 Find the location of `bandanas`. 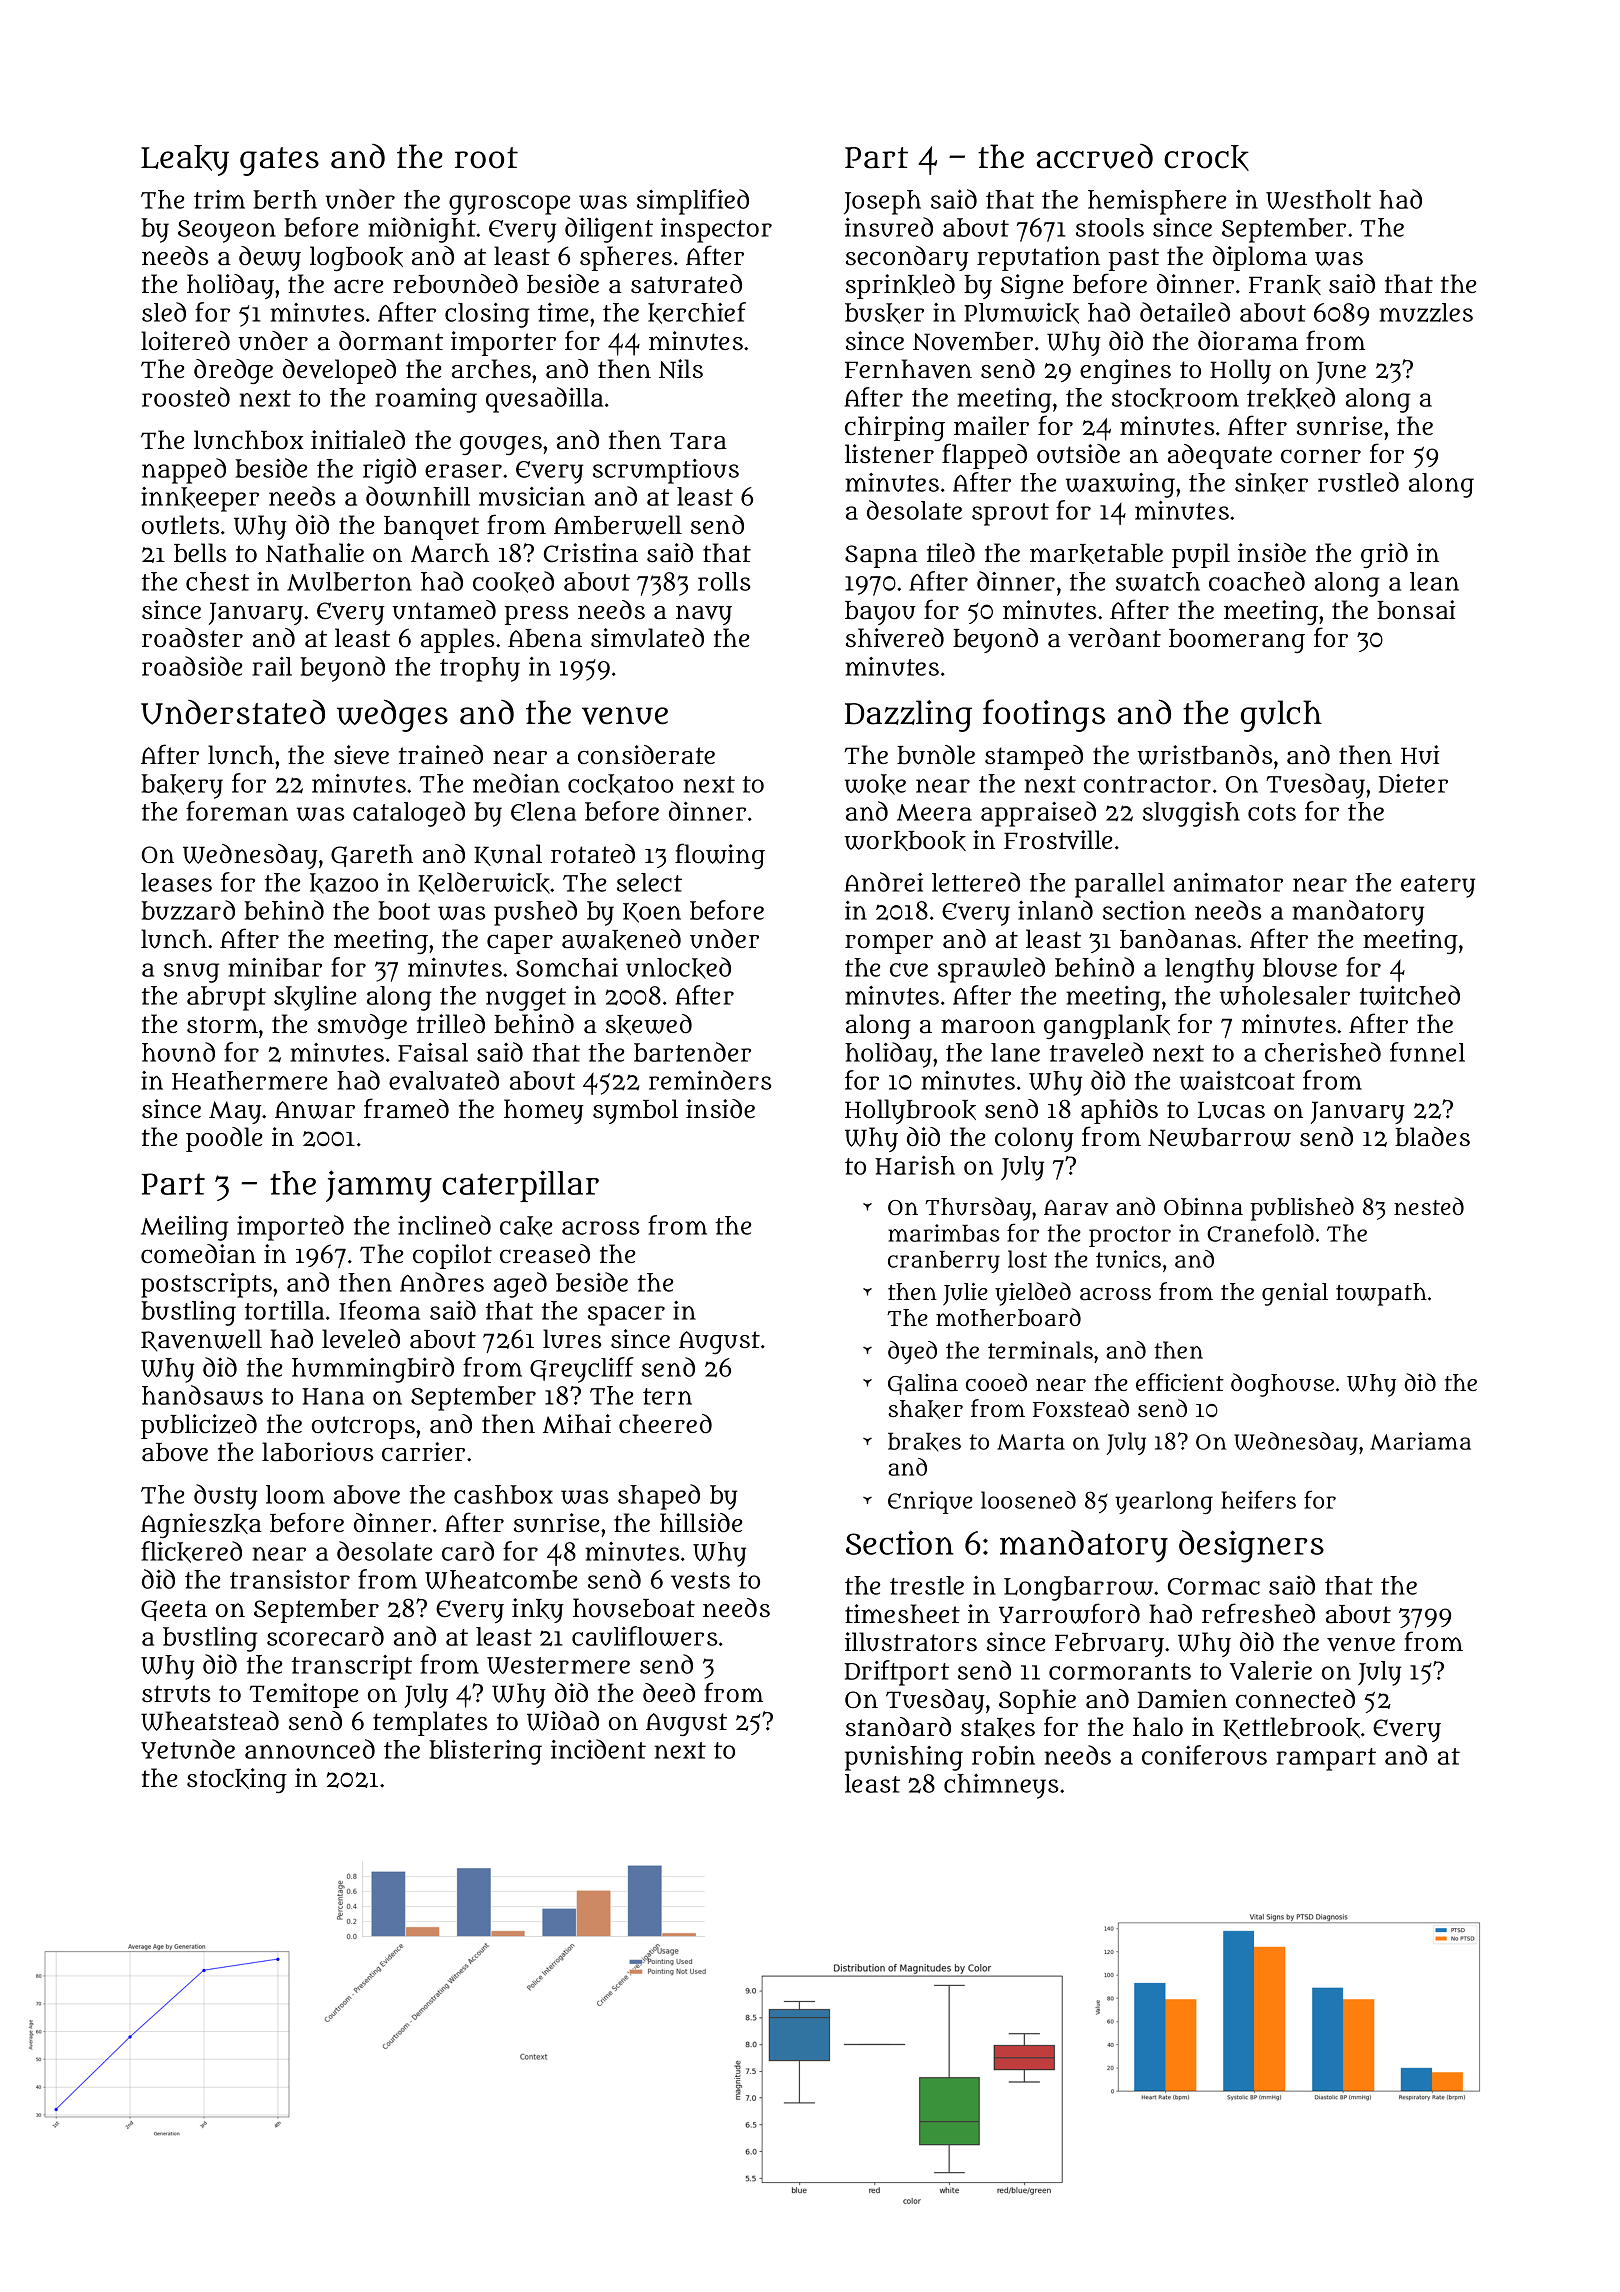

bandanas is located at coordinates (1178, 939).
